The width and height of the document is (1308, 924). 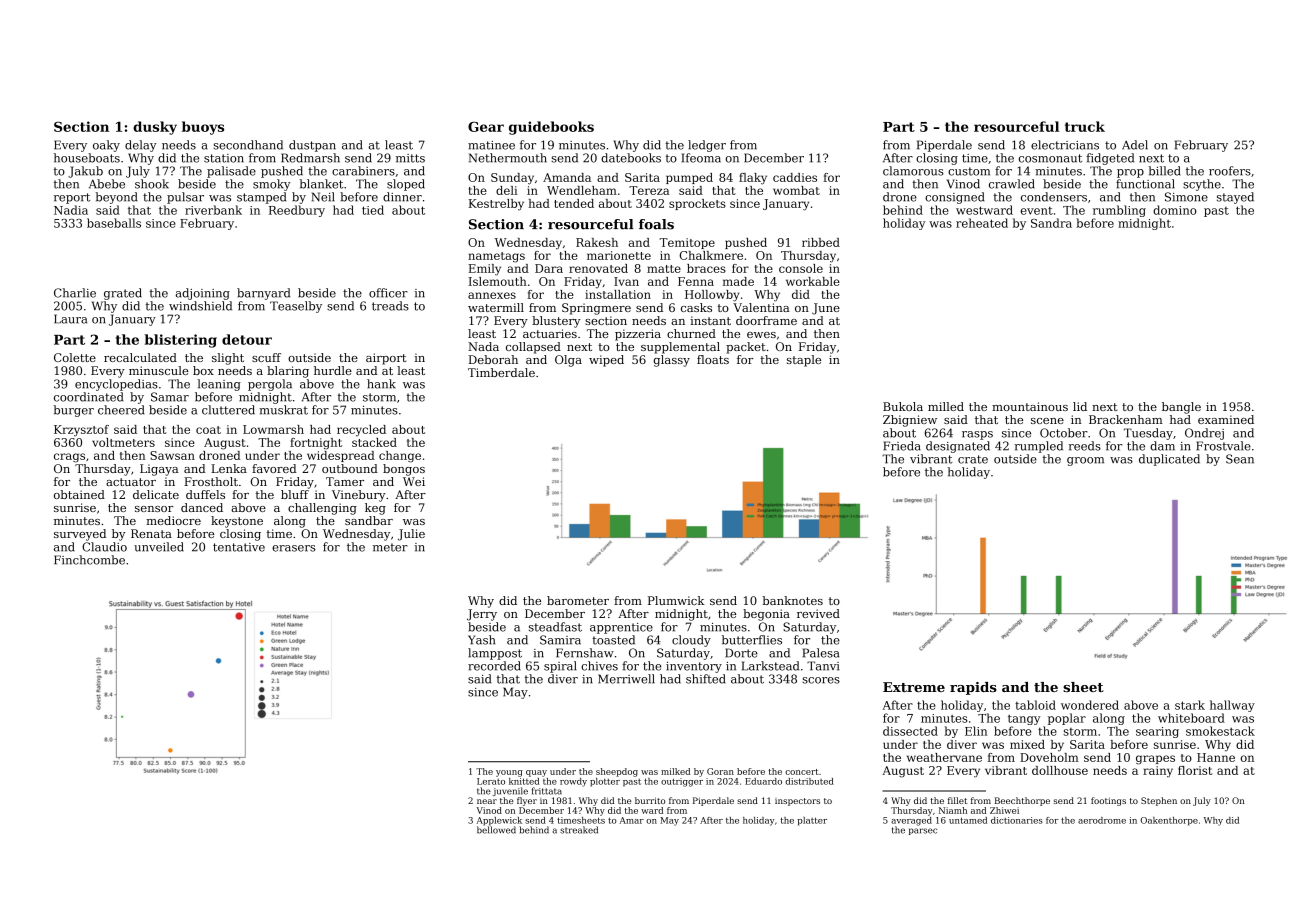 I want to click on Emily, so click(x=485, y=270).
